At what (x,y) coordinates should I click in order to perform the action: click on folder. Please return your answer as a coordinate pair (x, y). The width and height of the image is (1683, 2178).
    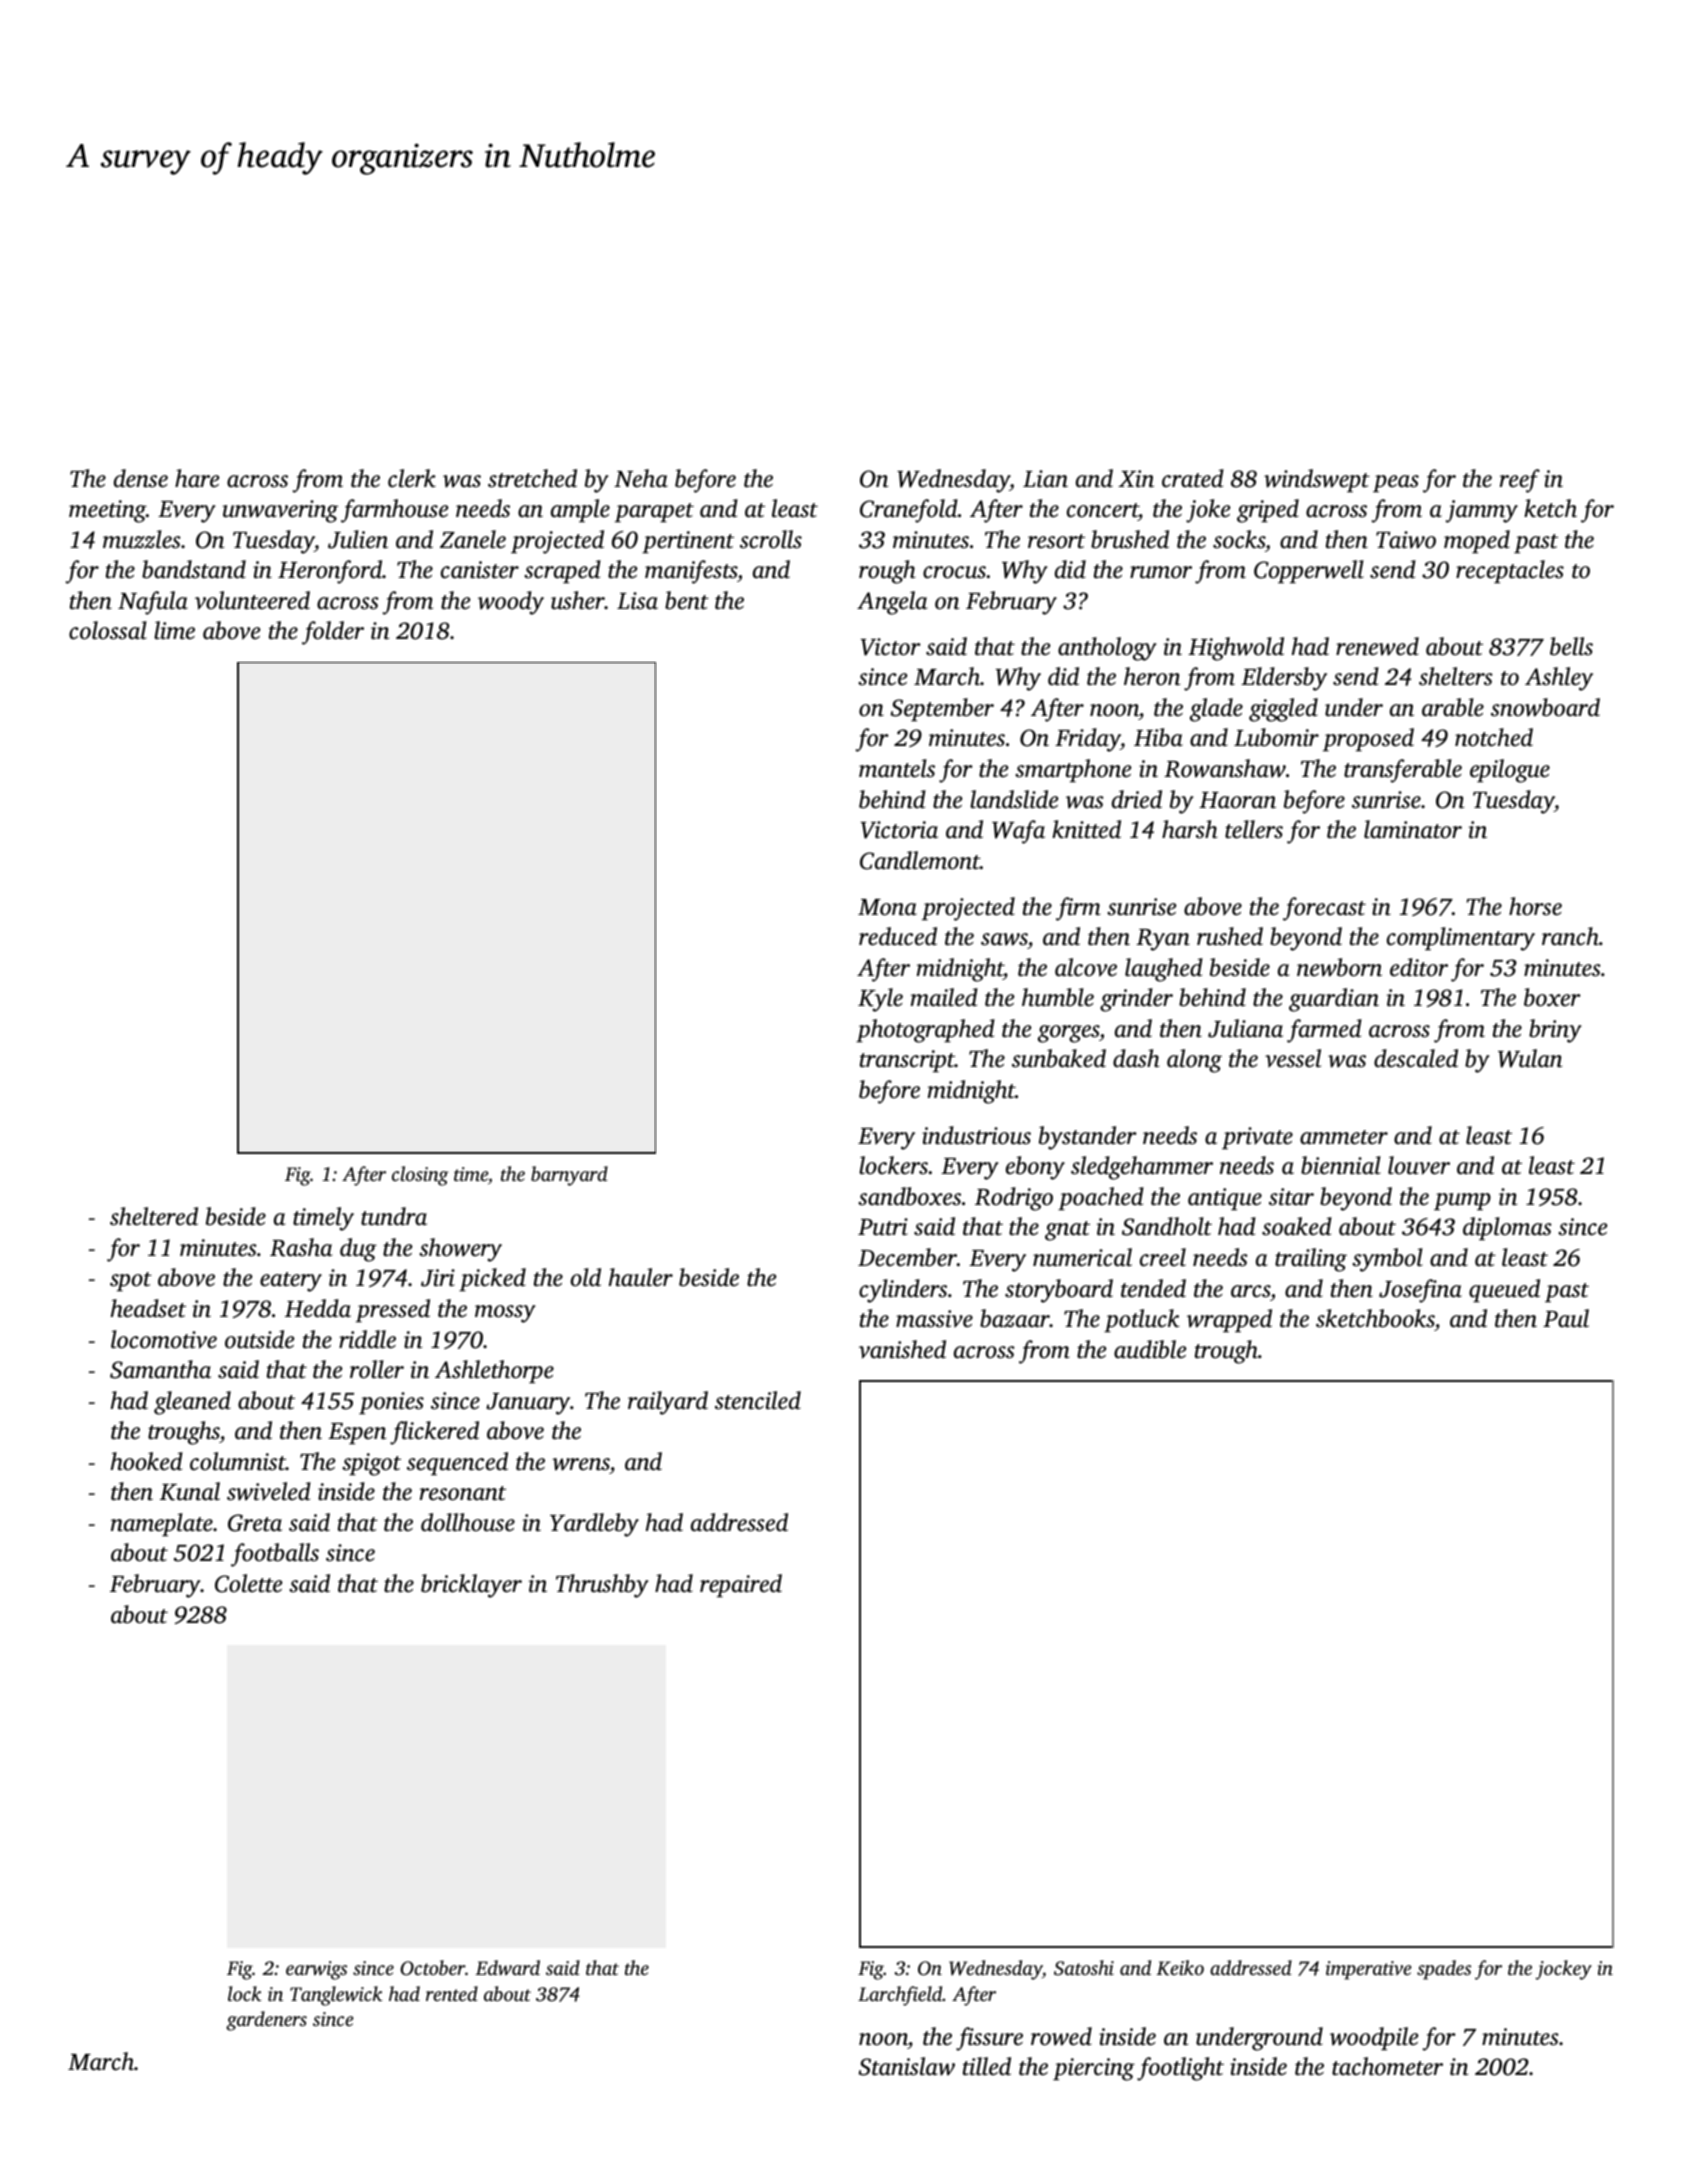
    Looking at the image, I should click on (333, 633).
